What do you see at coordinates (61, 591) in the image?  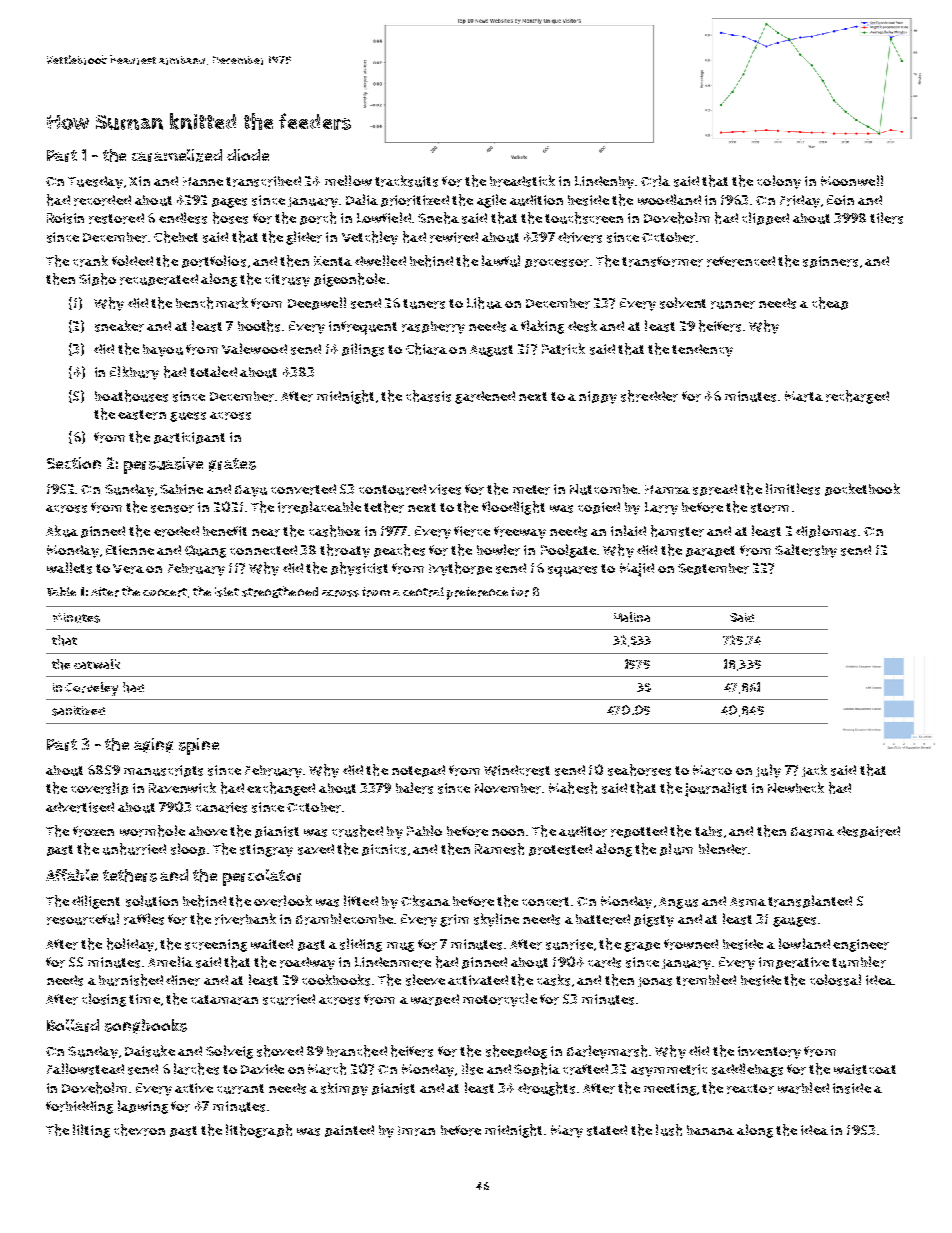 I see `Table` at bounding box center [61, 591].
